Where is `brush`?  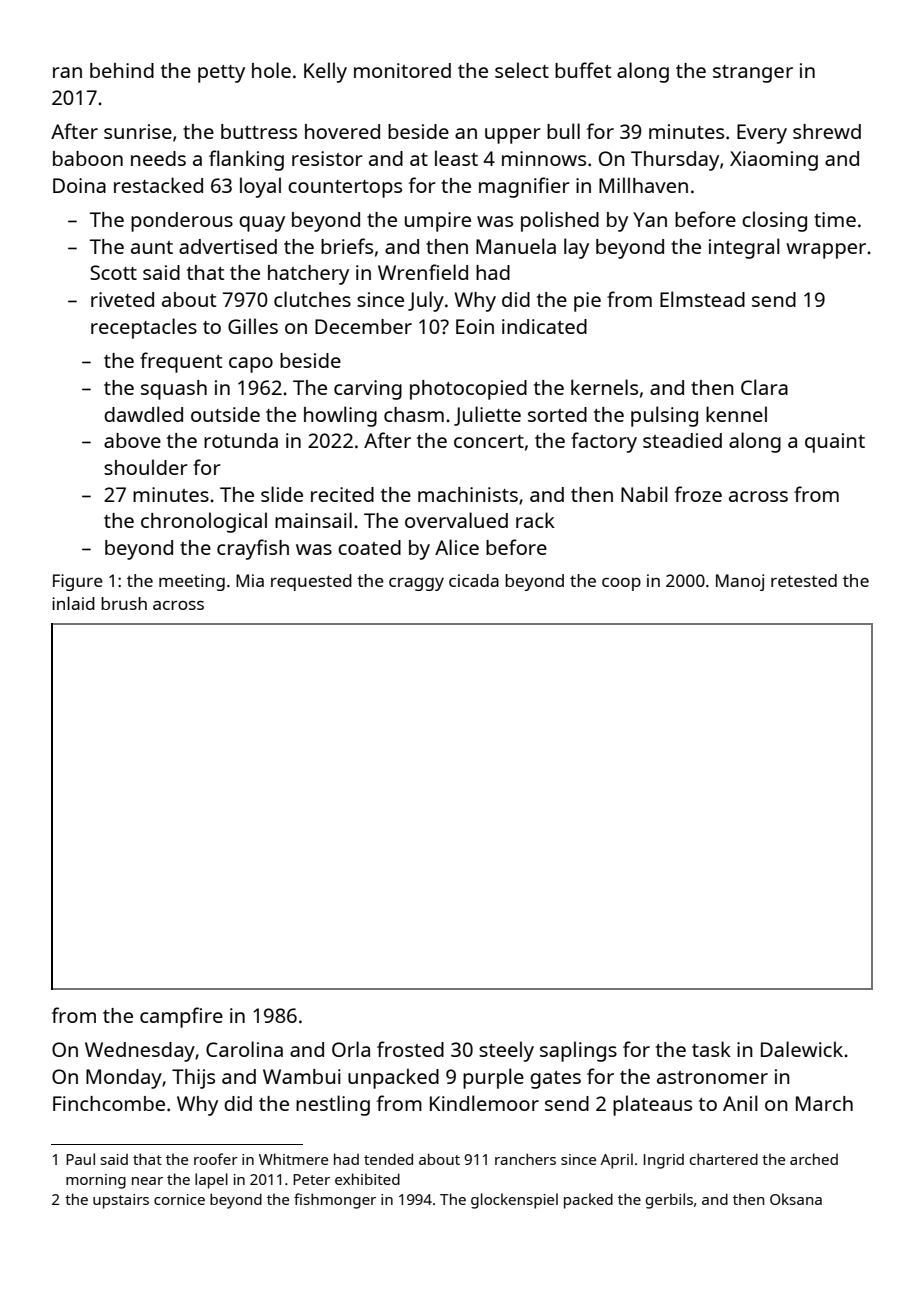 brush is located at coordinates (124, 603).
